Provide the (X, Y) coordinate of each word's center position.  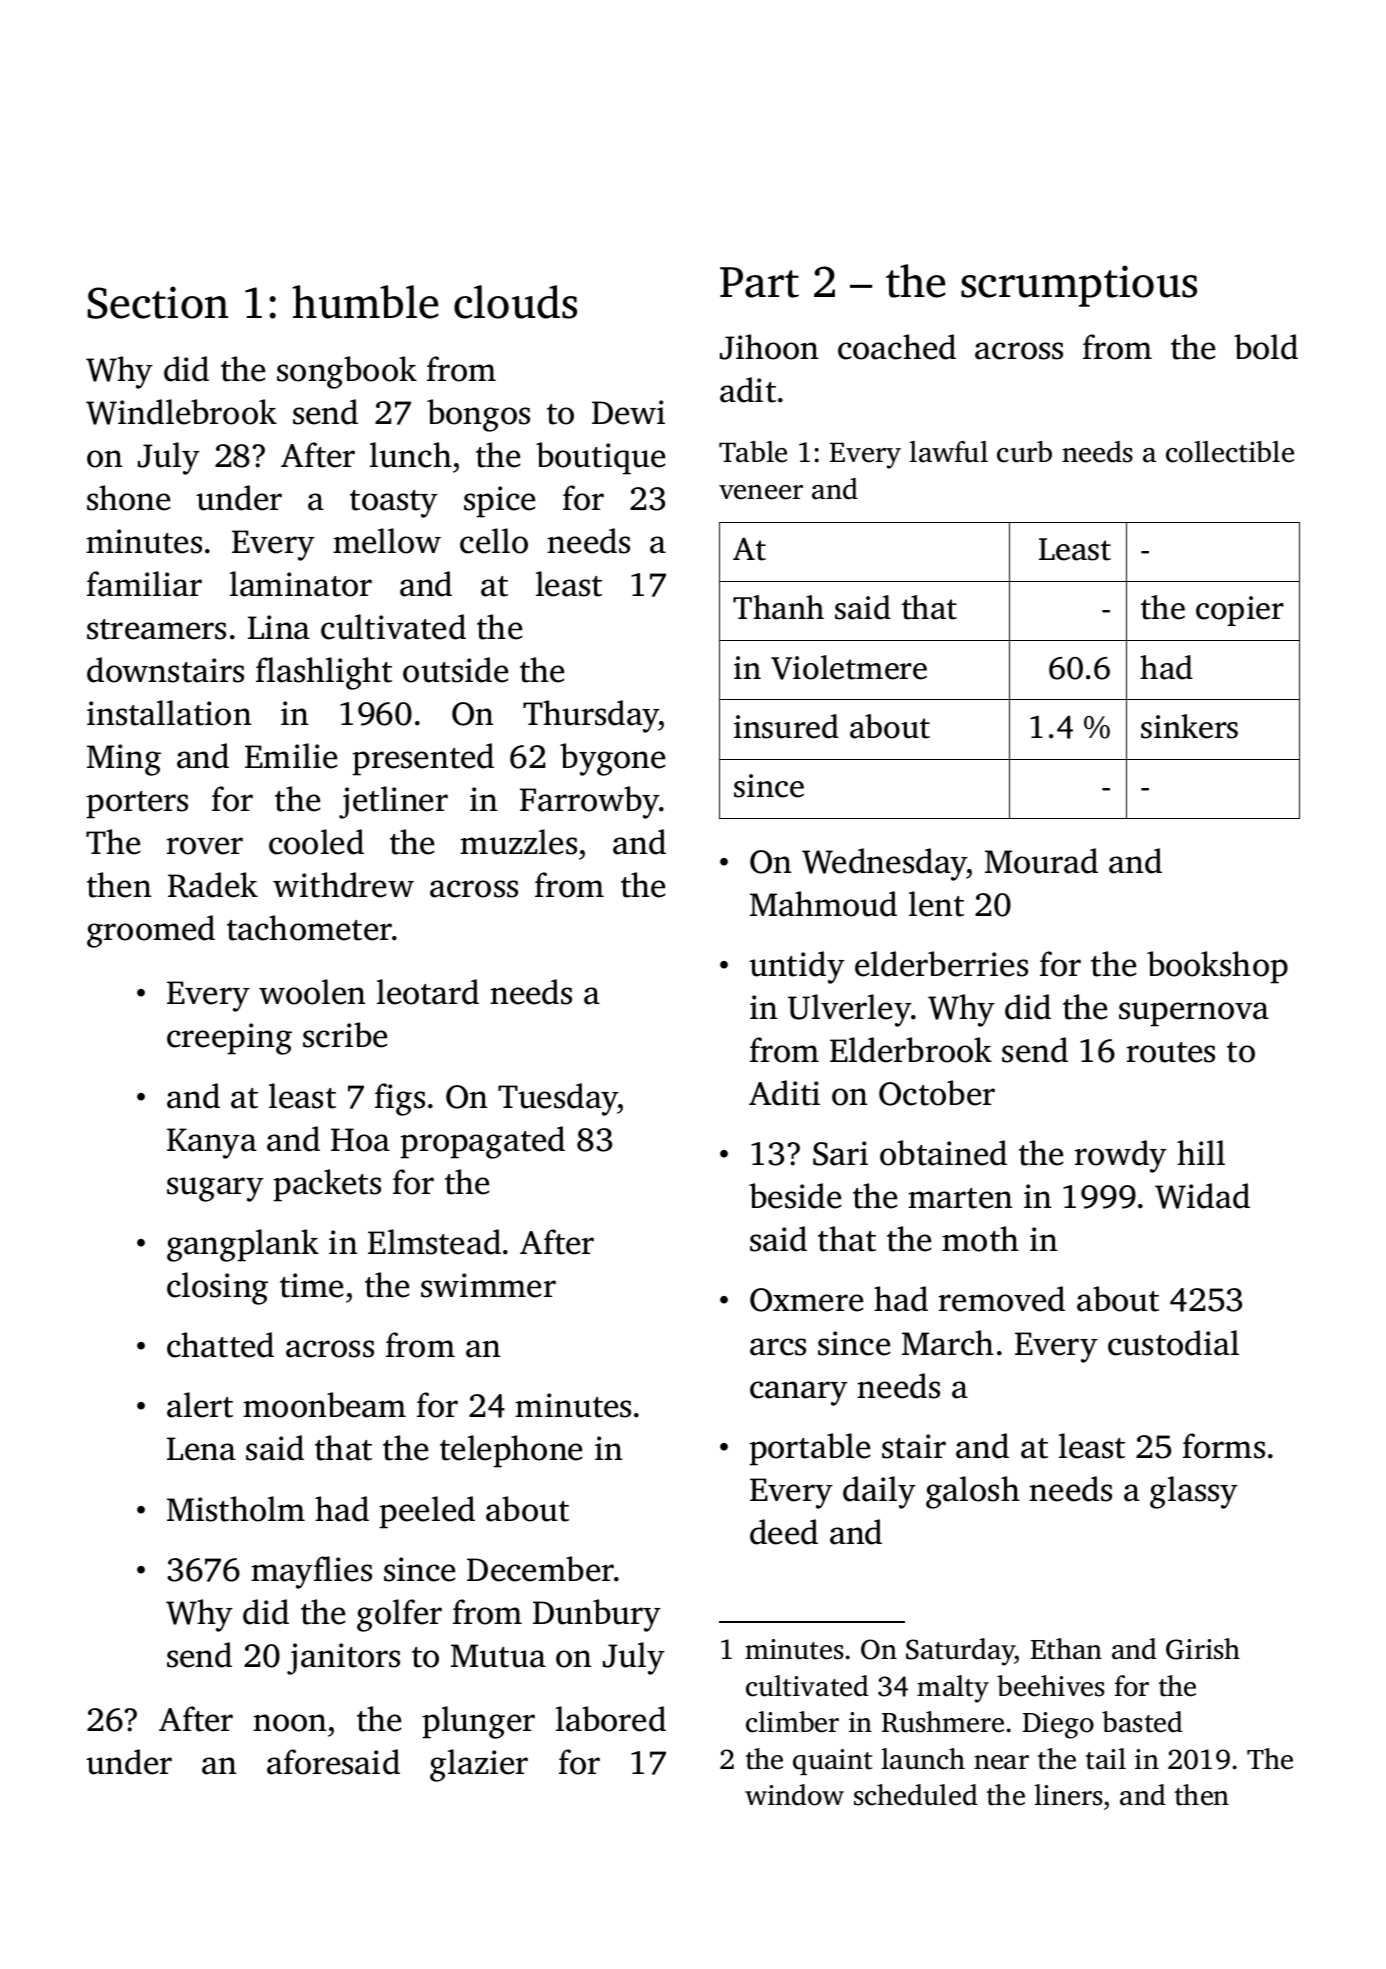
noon (289, 1723)
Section (158, 302)
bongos (478, 415)
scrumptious (1079, 286)
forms (1224, 1446)
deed (784, 1532)
